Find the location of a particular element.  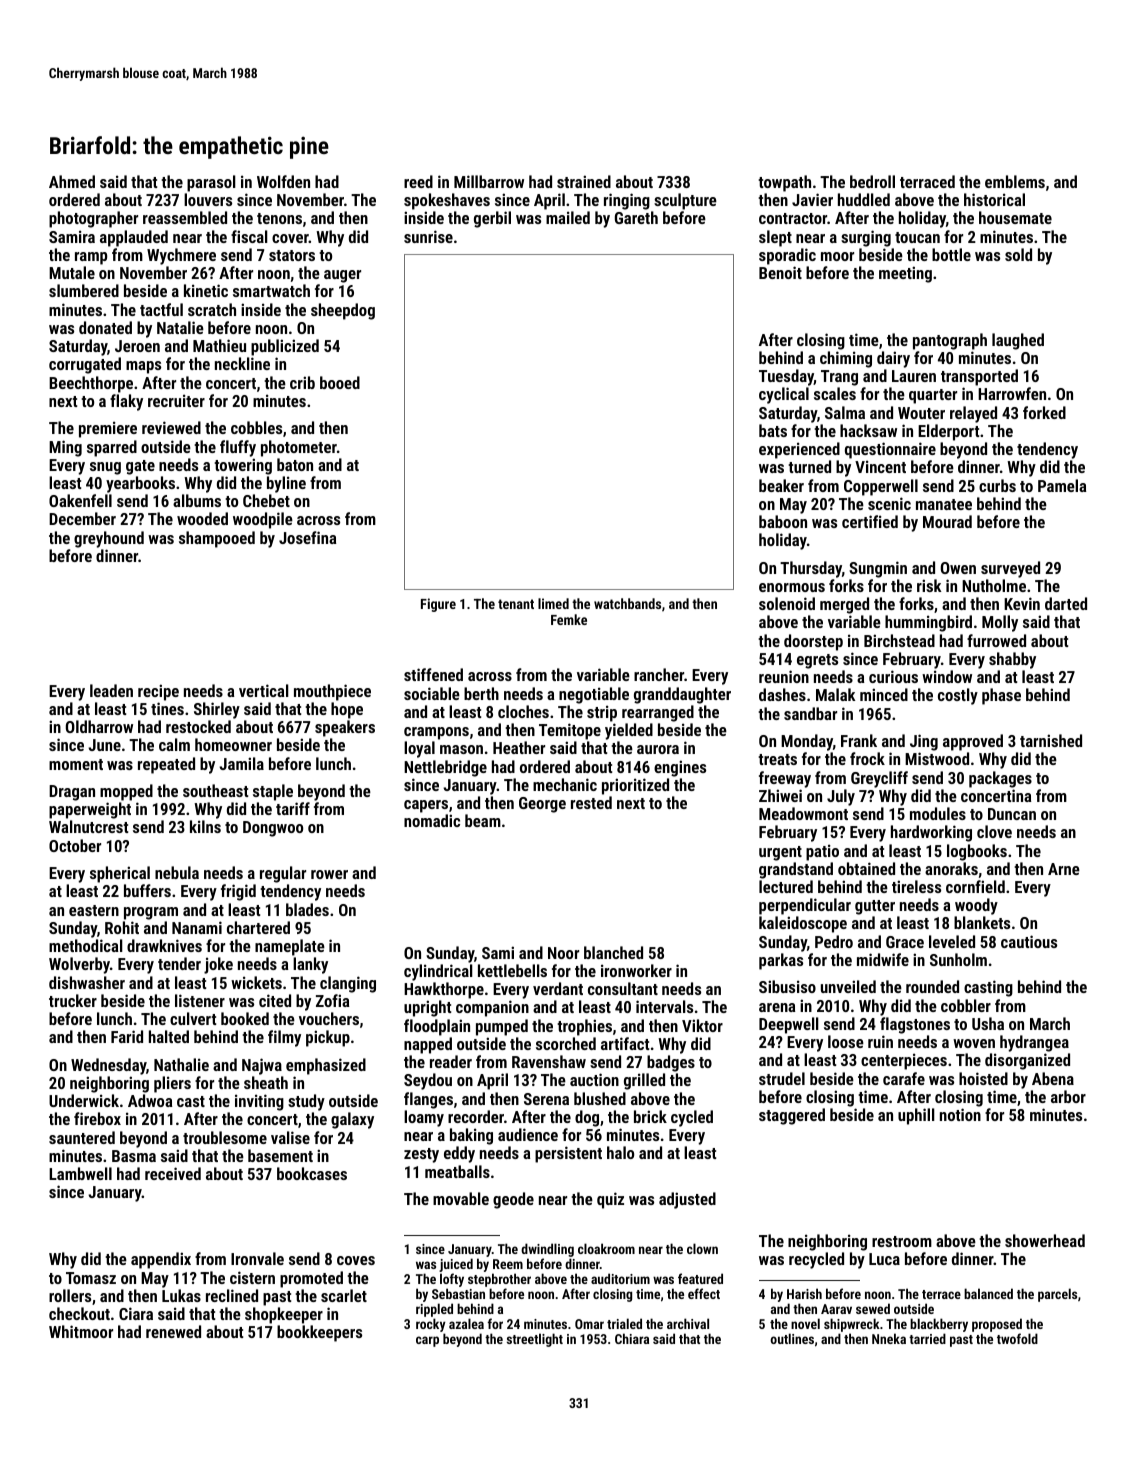

laughed is located at coordinates (1018, 341).
